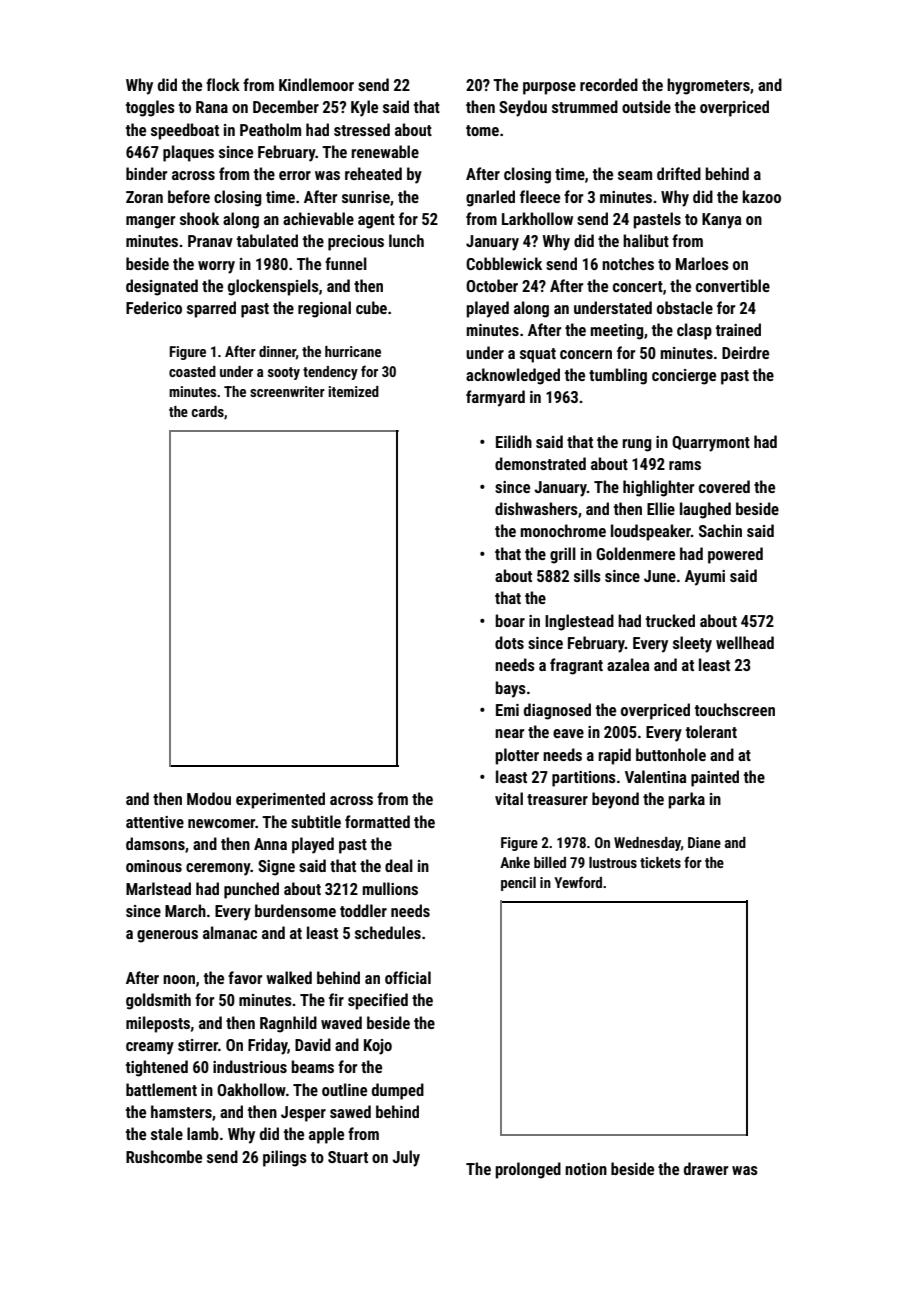 The height and width of the document is (1316, 908). What do you see at coordinates (692, 644) in the document?
I see `sleety` at bounding box center [692, 644].
